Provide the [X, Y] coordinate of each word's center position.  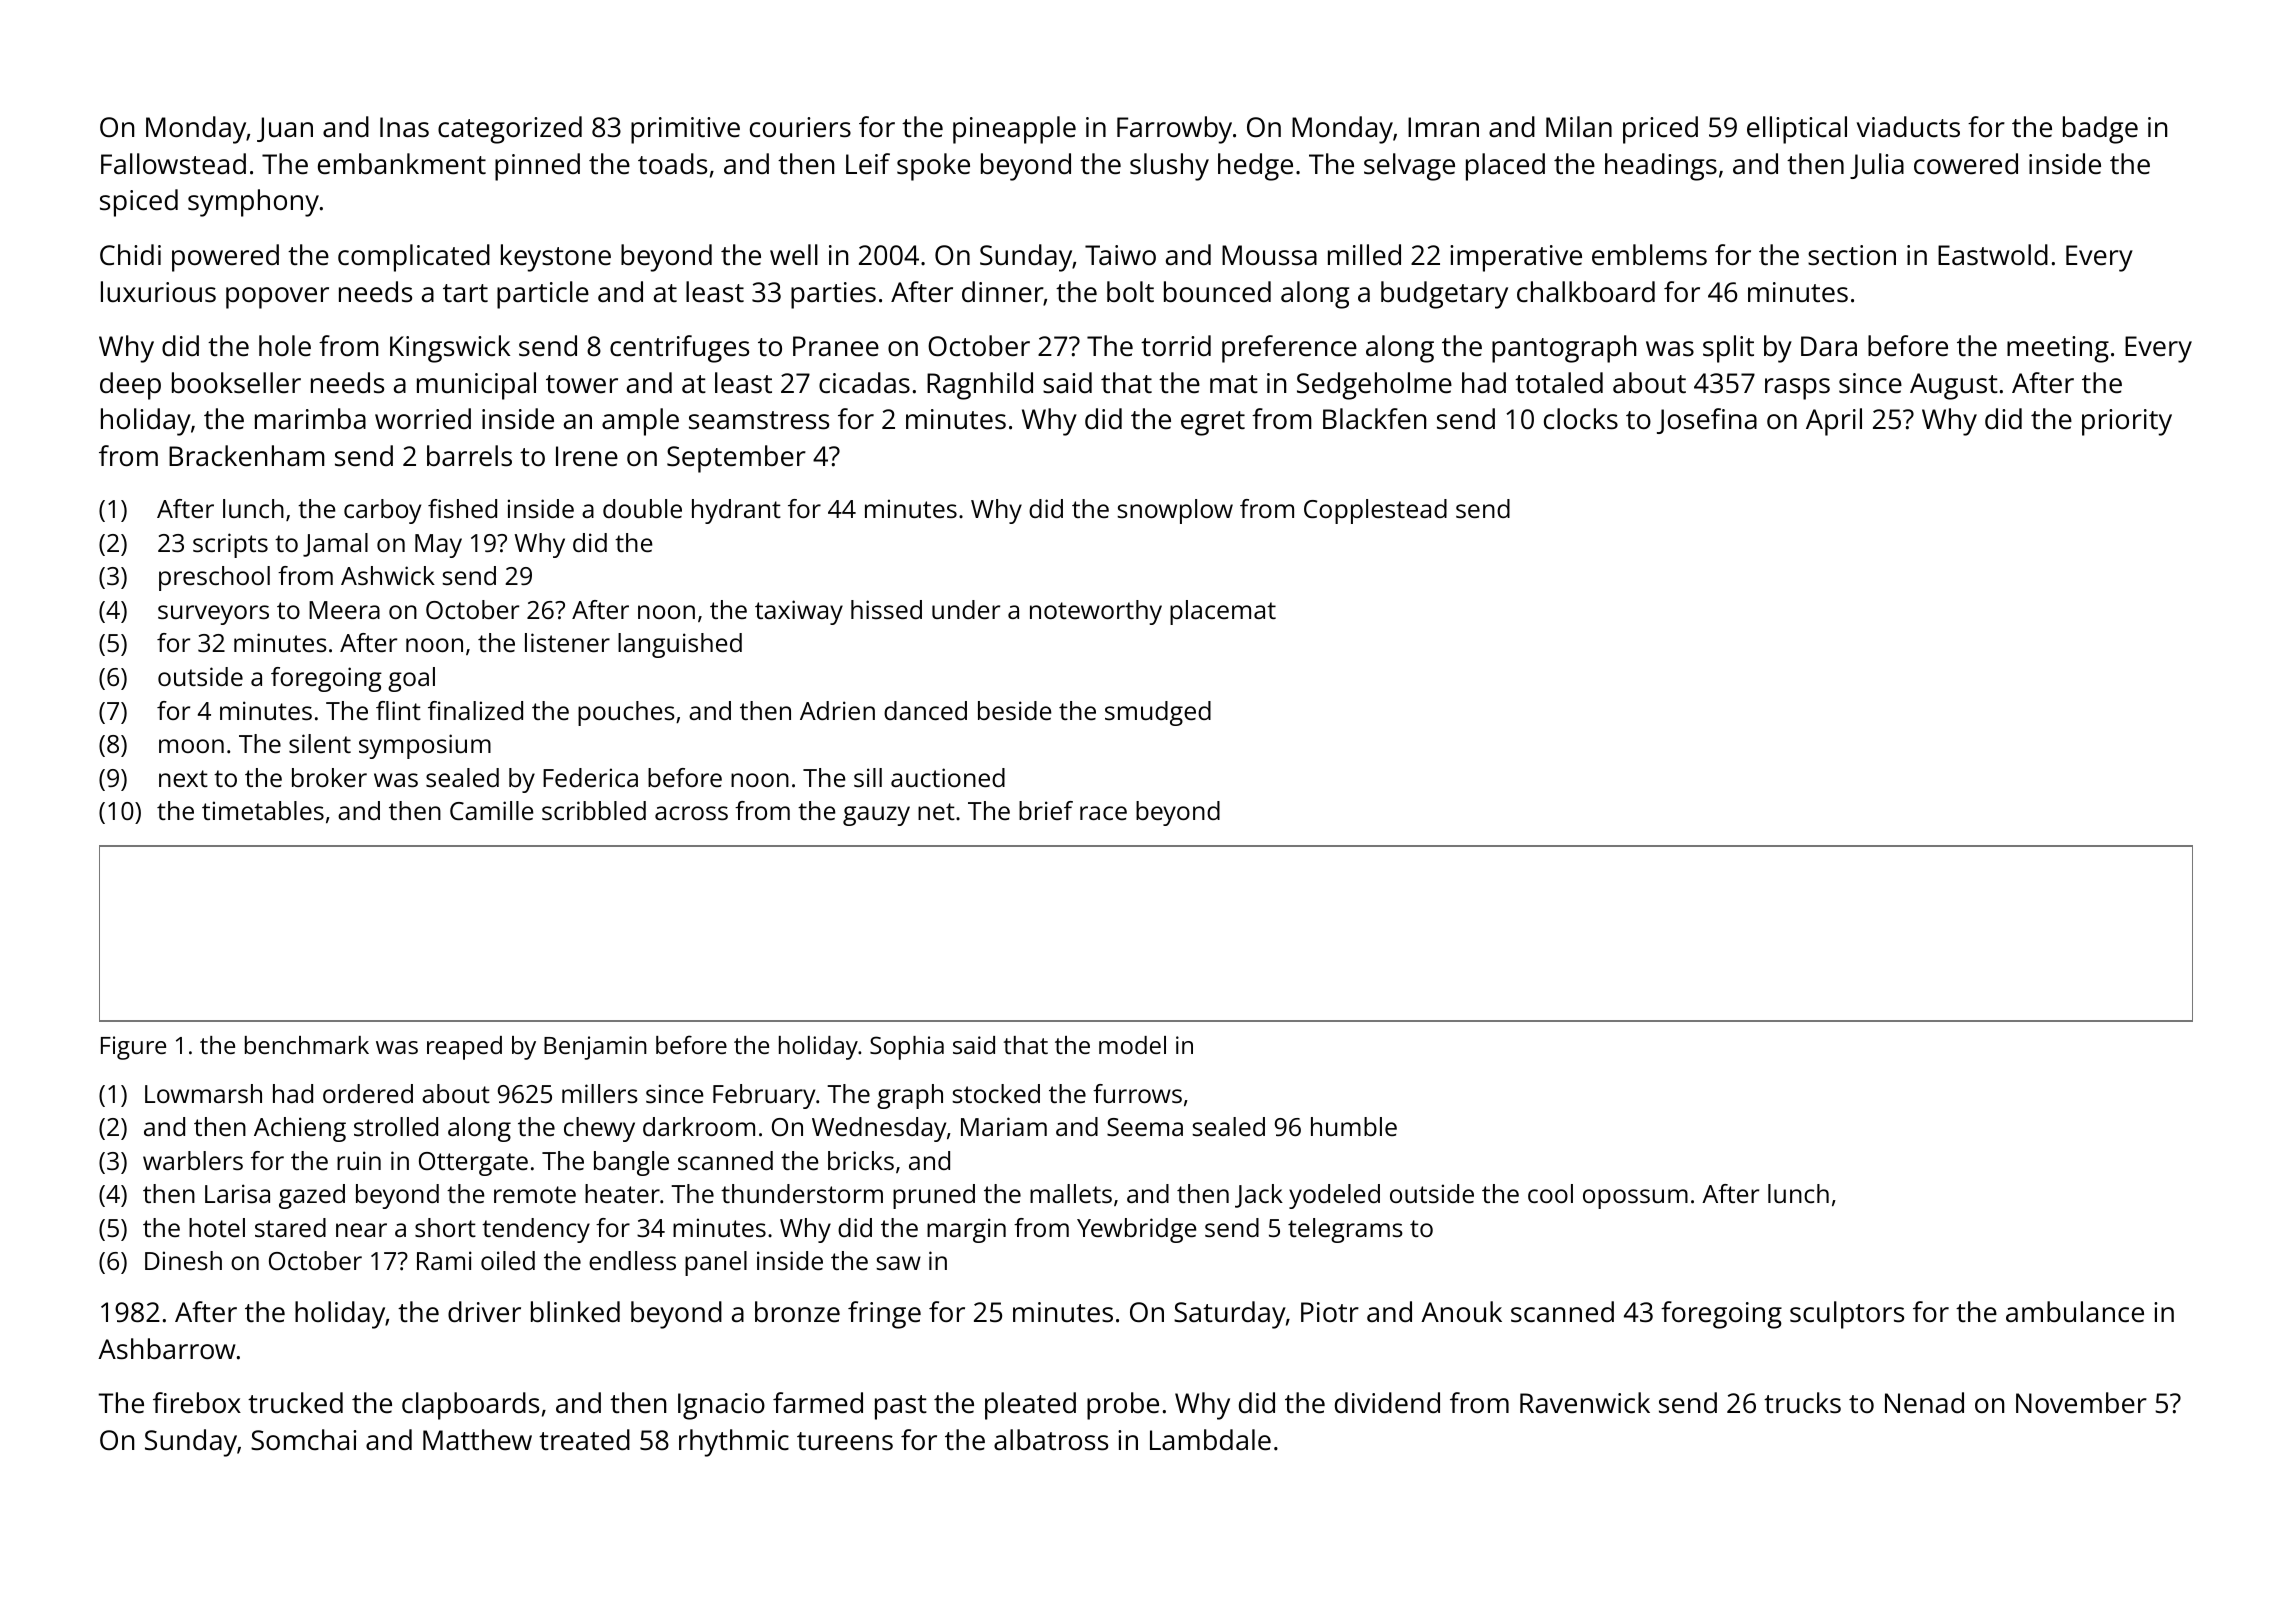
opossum [1635, 1199]
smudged [1158, 713]
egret [1213, 423]
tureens [845, 1441]
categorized [510, 130]
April [1834, 422]
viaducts [1908, 126]
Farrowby [1174, 130]
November [2081, 1402]
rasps [1797, 389]
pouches [626, 713]
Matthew [477, 1439]
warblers [193, 1160]
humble [1354, 1126]
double [642, 508]
